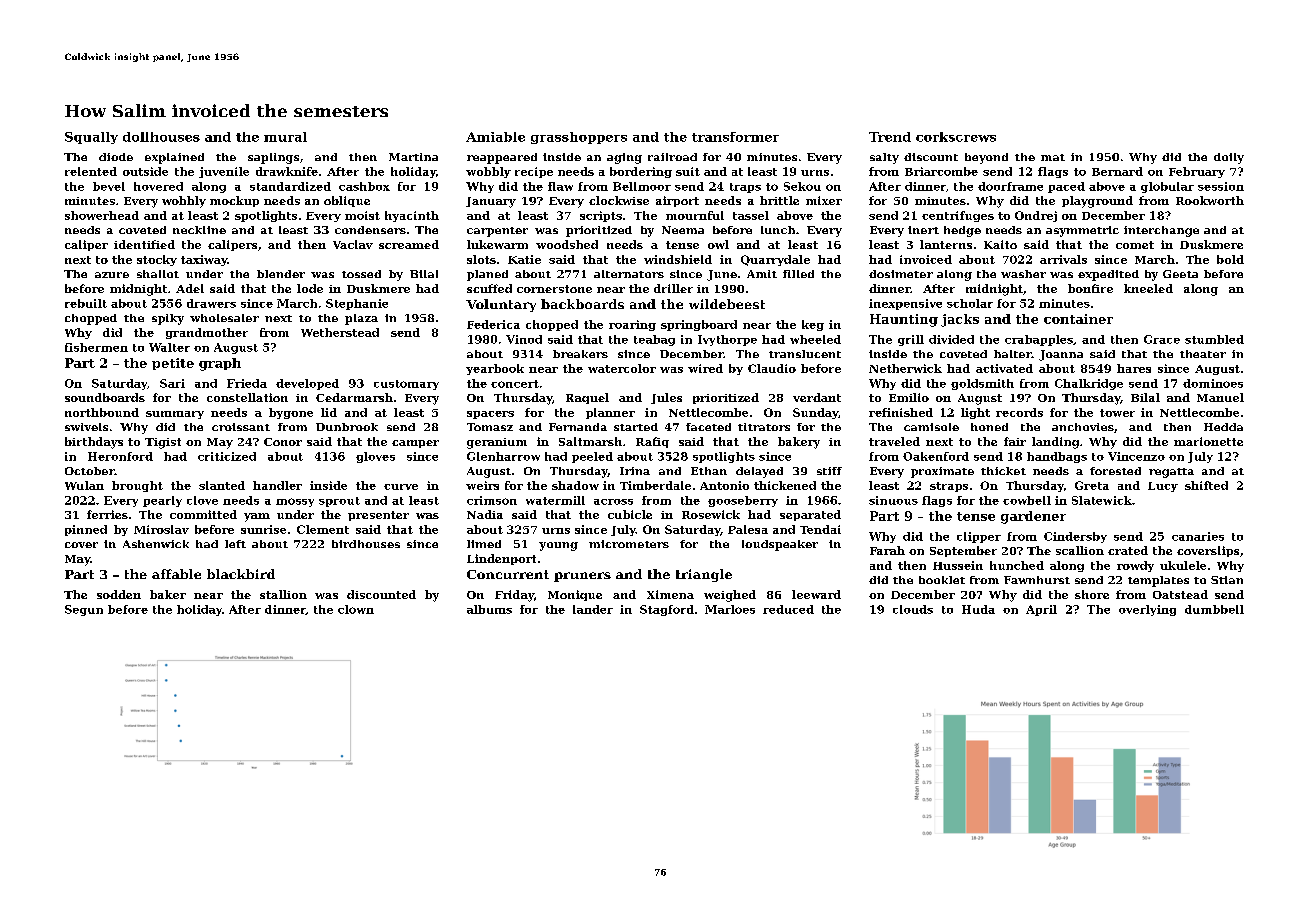 The width and height of the page is (1308, 924). Describe the element at coordinates (285, 137) in the page. I see `mural` at that location.
